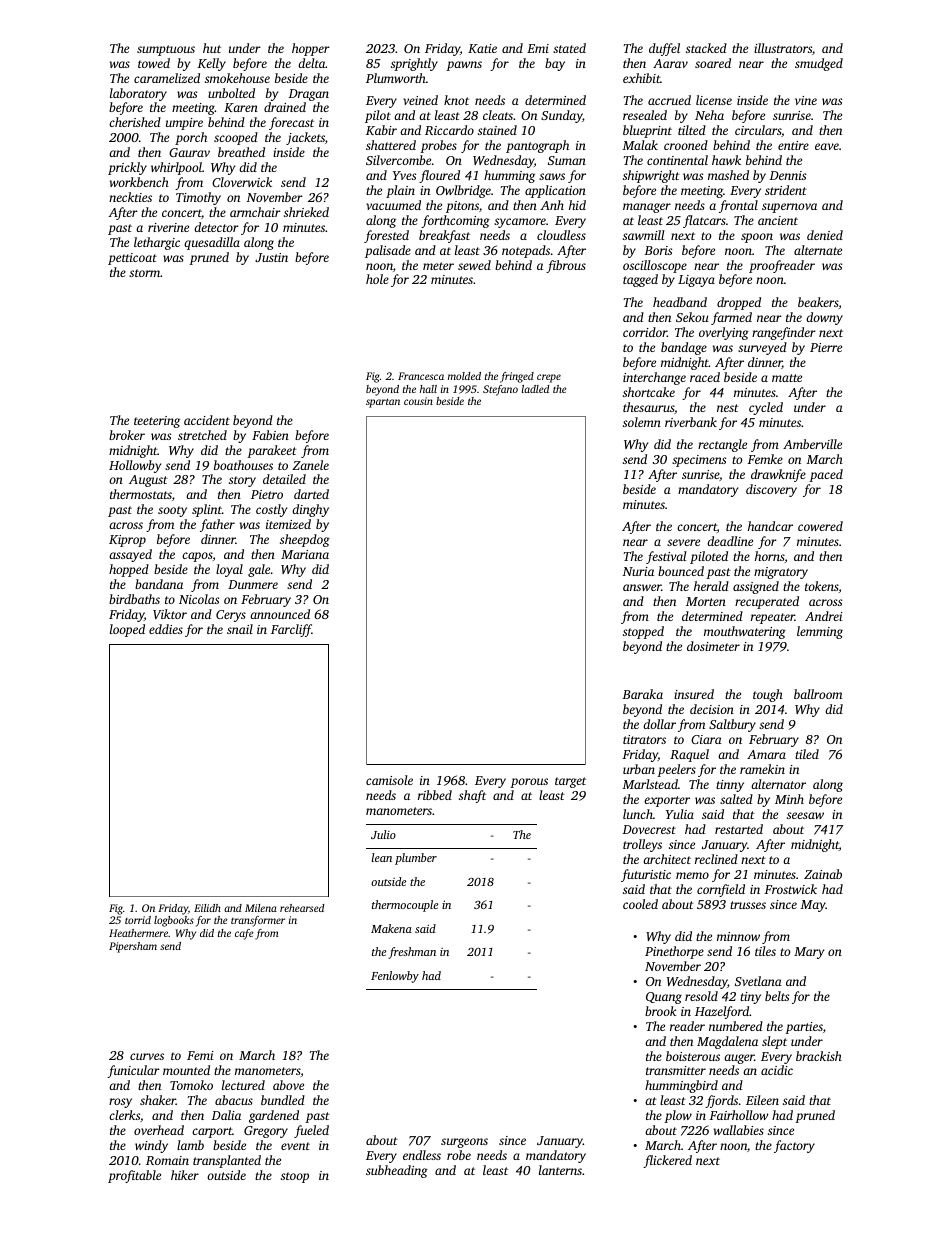 Image resolution: width=952 pixels, height=1233 pixels. I want to click on forested, so click(386, 236).
